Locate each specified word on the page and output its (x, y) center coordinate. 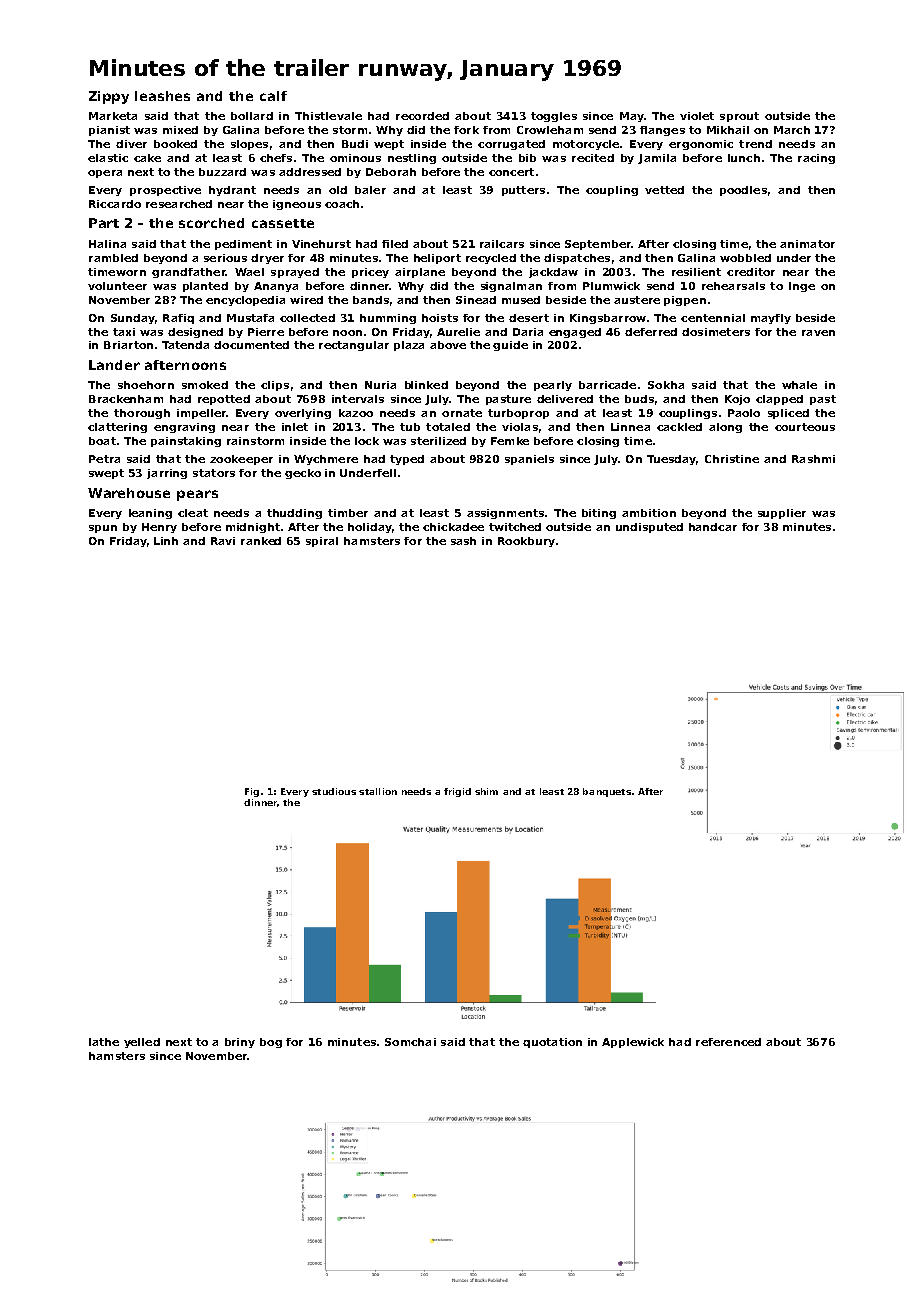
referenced (728, 1042)
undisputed (649, 528)
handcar (713, 527)
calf (273, 96)
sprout (739, 117)
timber (348, 513)
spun (103, 529)
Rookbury (526, 542)
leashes (162, 96)
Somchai (410, 1042)
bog (271, 1043)
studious (334, 791)
